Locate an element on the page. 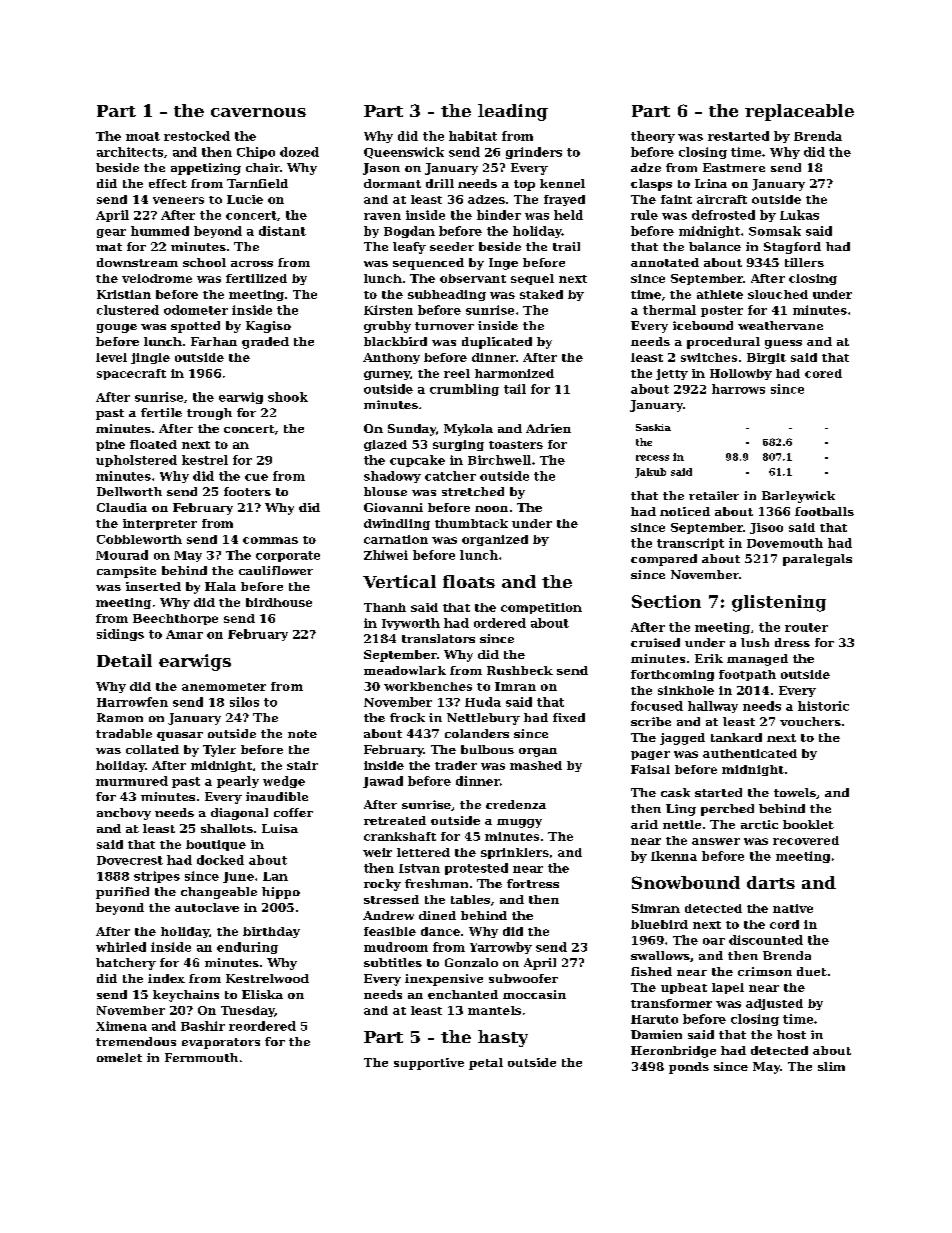 Image resolution: width=952 pixels, height=1233 pixels. jingle is located at coordinates (150, 358).
